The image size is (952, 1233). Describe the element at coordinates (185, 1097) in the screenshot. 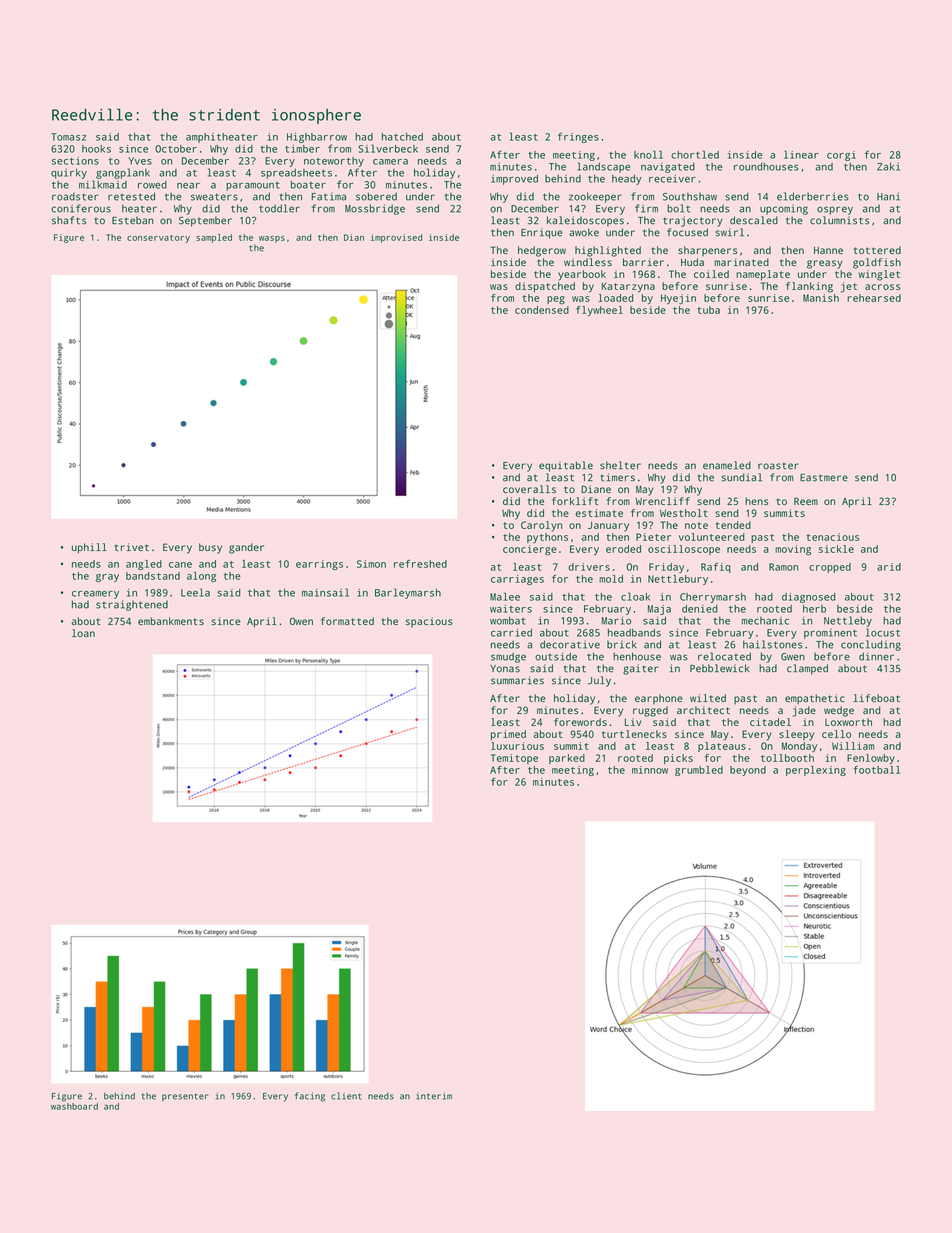

I see `presenter` at that location.
